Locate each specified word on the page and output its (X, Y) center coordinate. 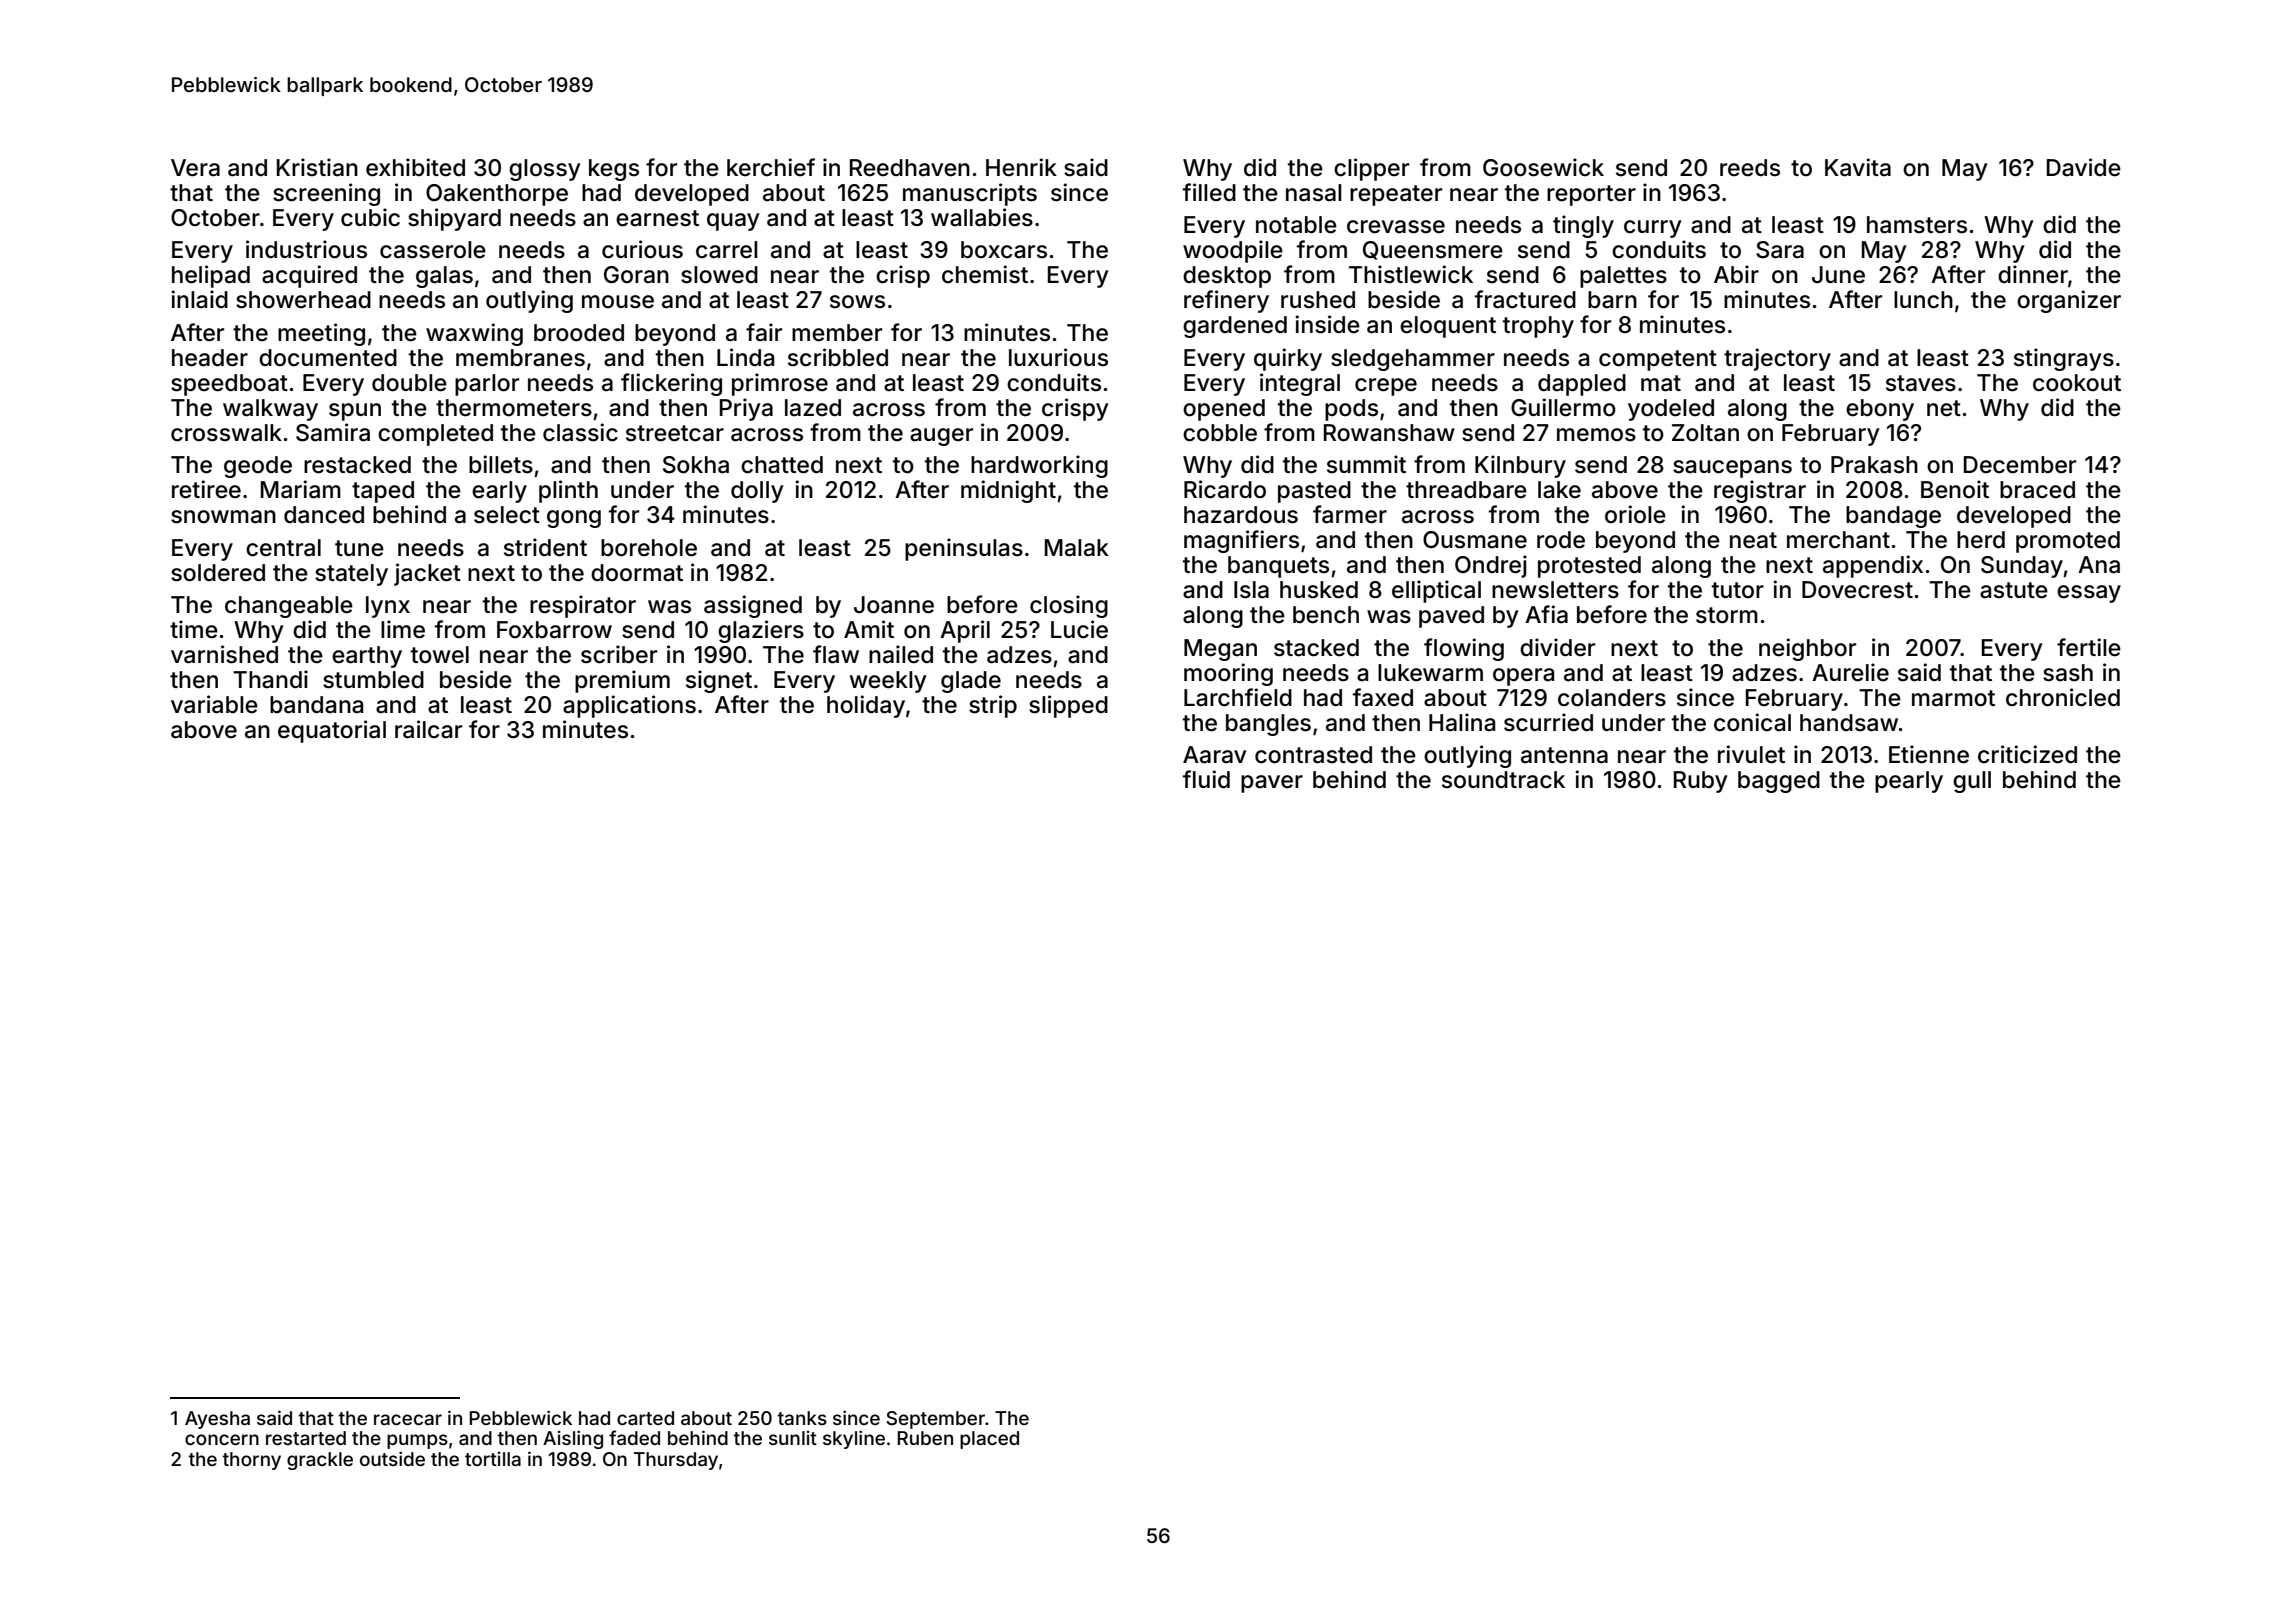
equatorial (332, 731)
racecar (408, 1419)
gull (1972, 782)
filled (1209, 192)
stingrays (2064, 359)
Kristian (317, 167)
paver (1272, 784)
